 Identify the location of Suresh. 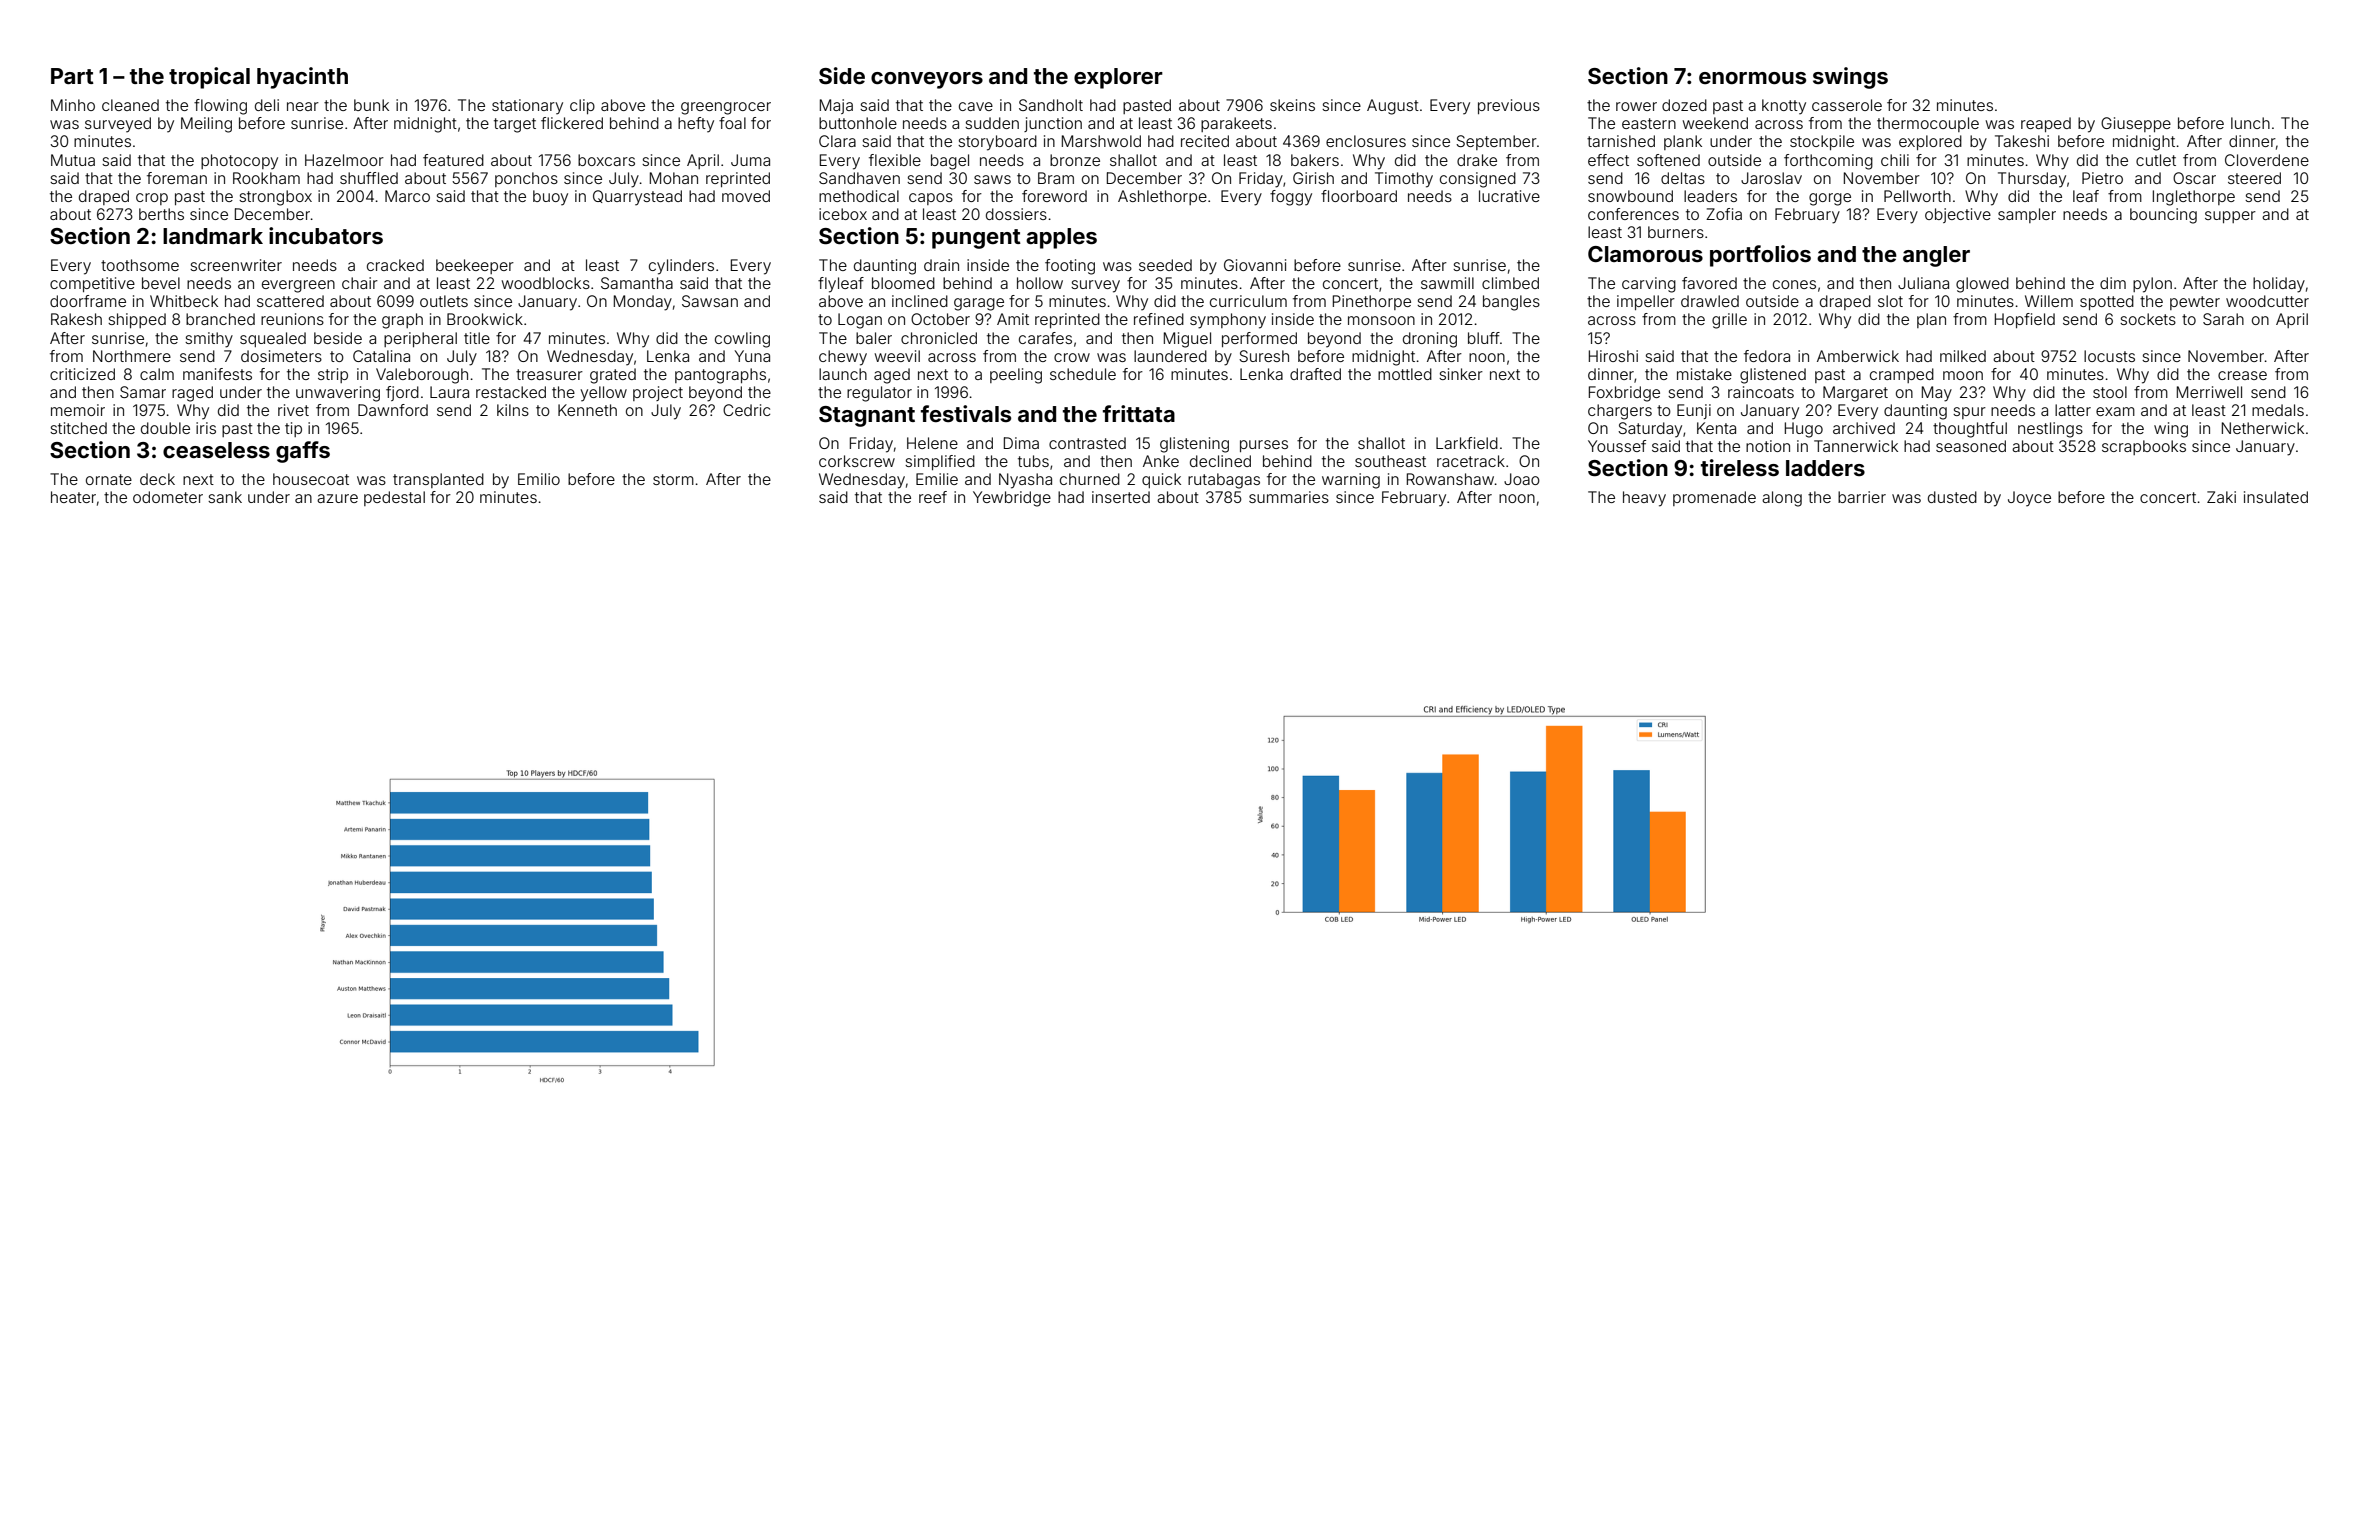
(1264, 356).
